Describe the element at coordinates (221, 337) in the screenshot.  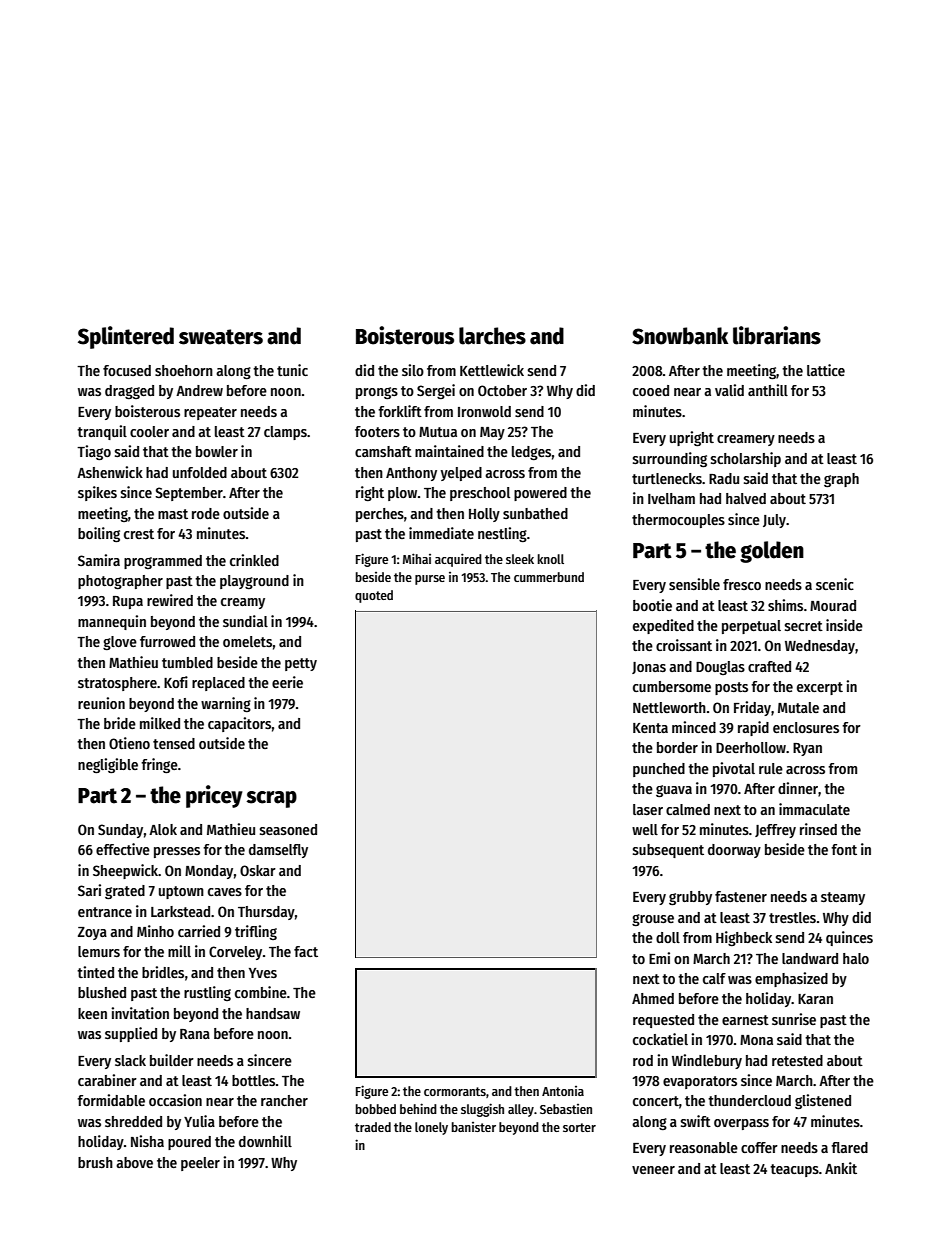
I see `sweaters` at that location.
